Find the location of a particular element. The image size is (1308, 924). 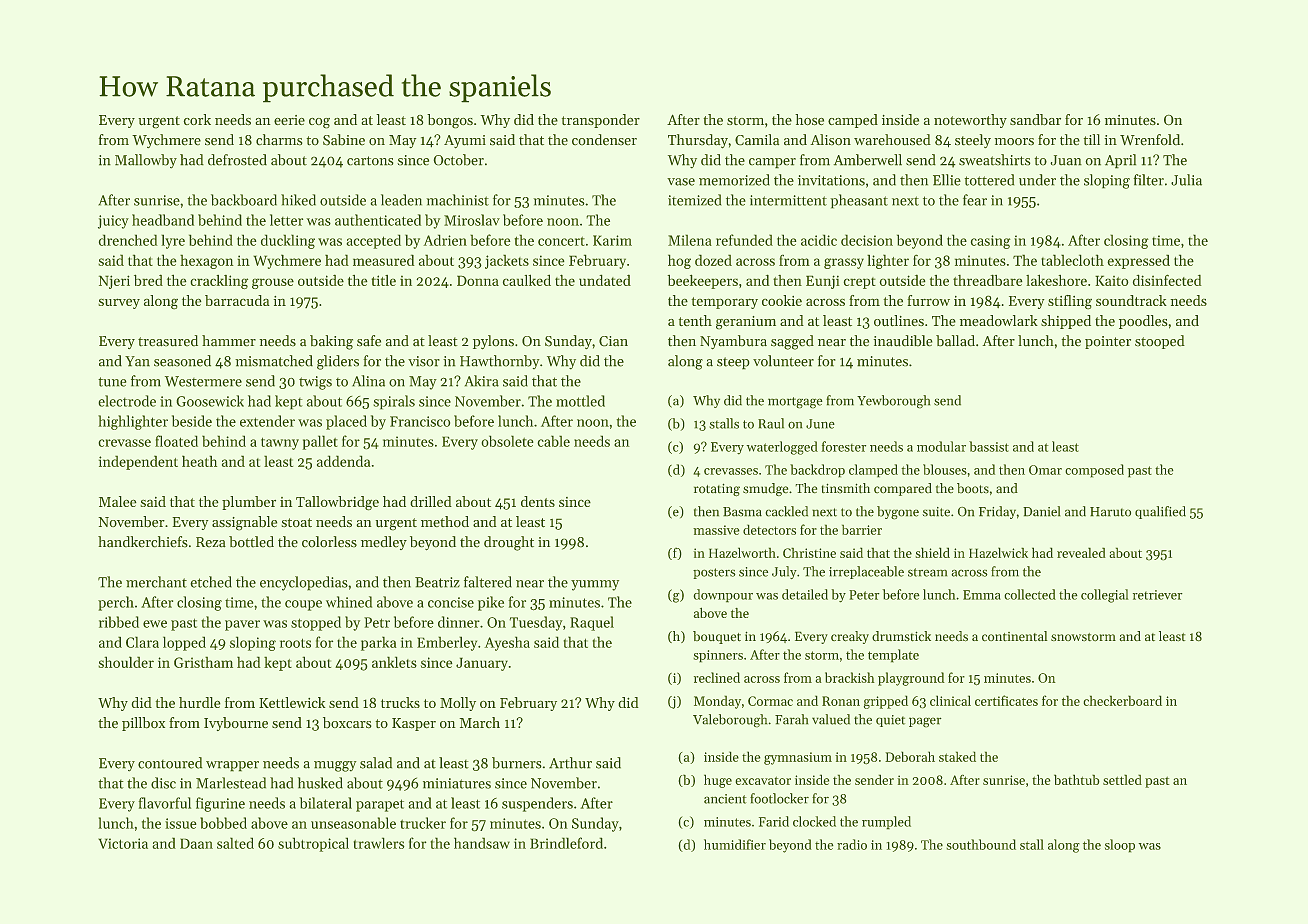

steely is located at coordinates (973, 141).
